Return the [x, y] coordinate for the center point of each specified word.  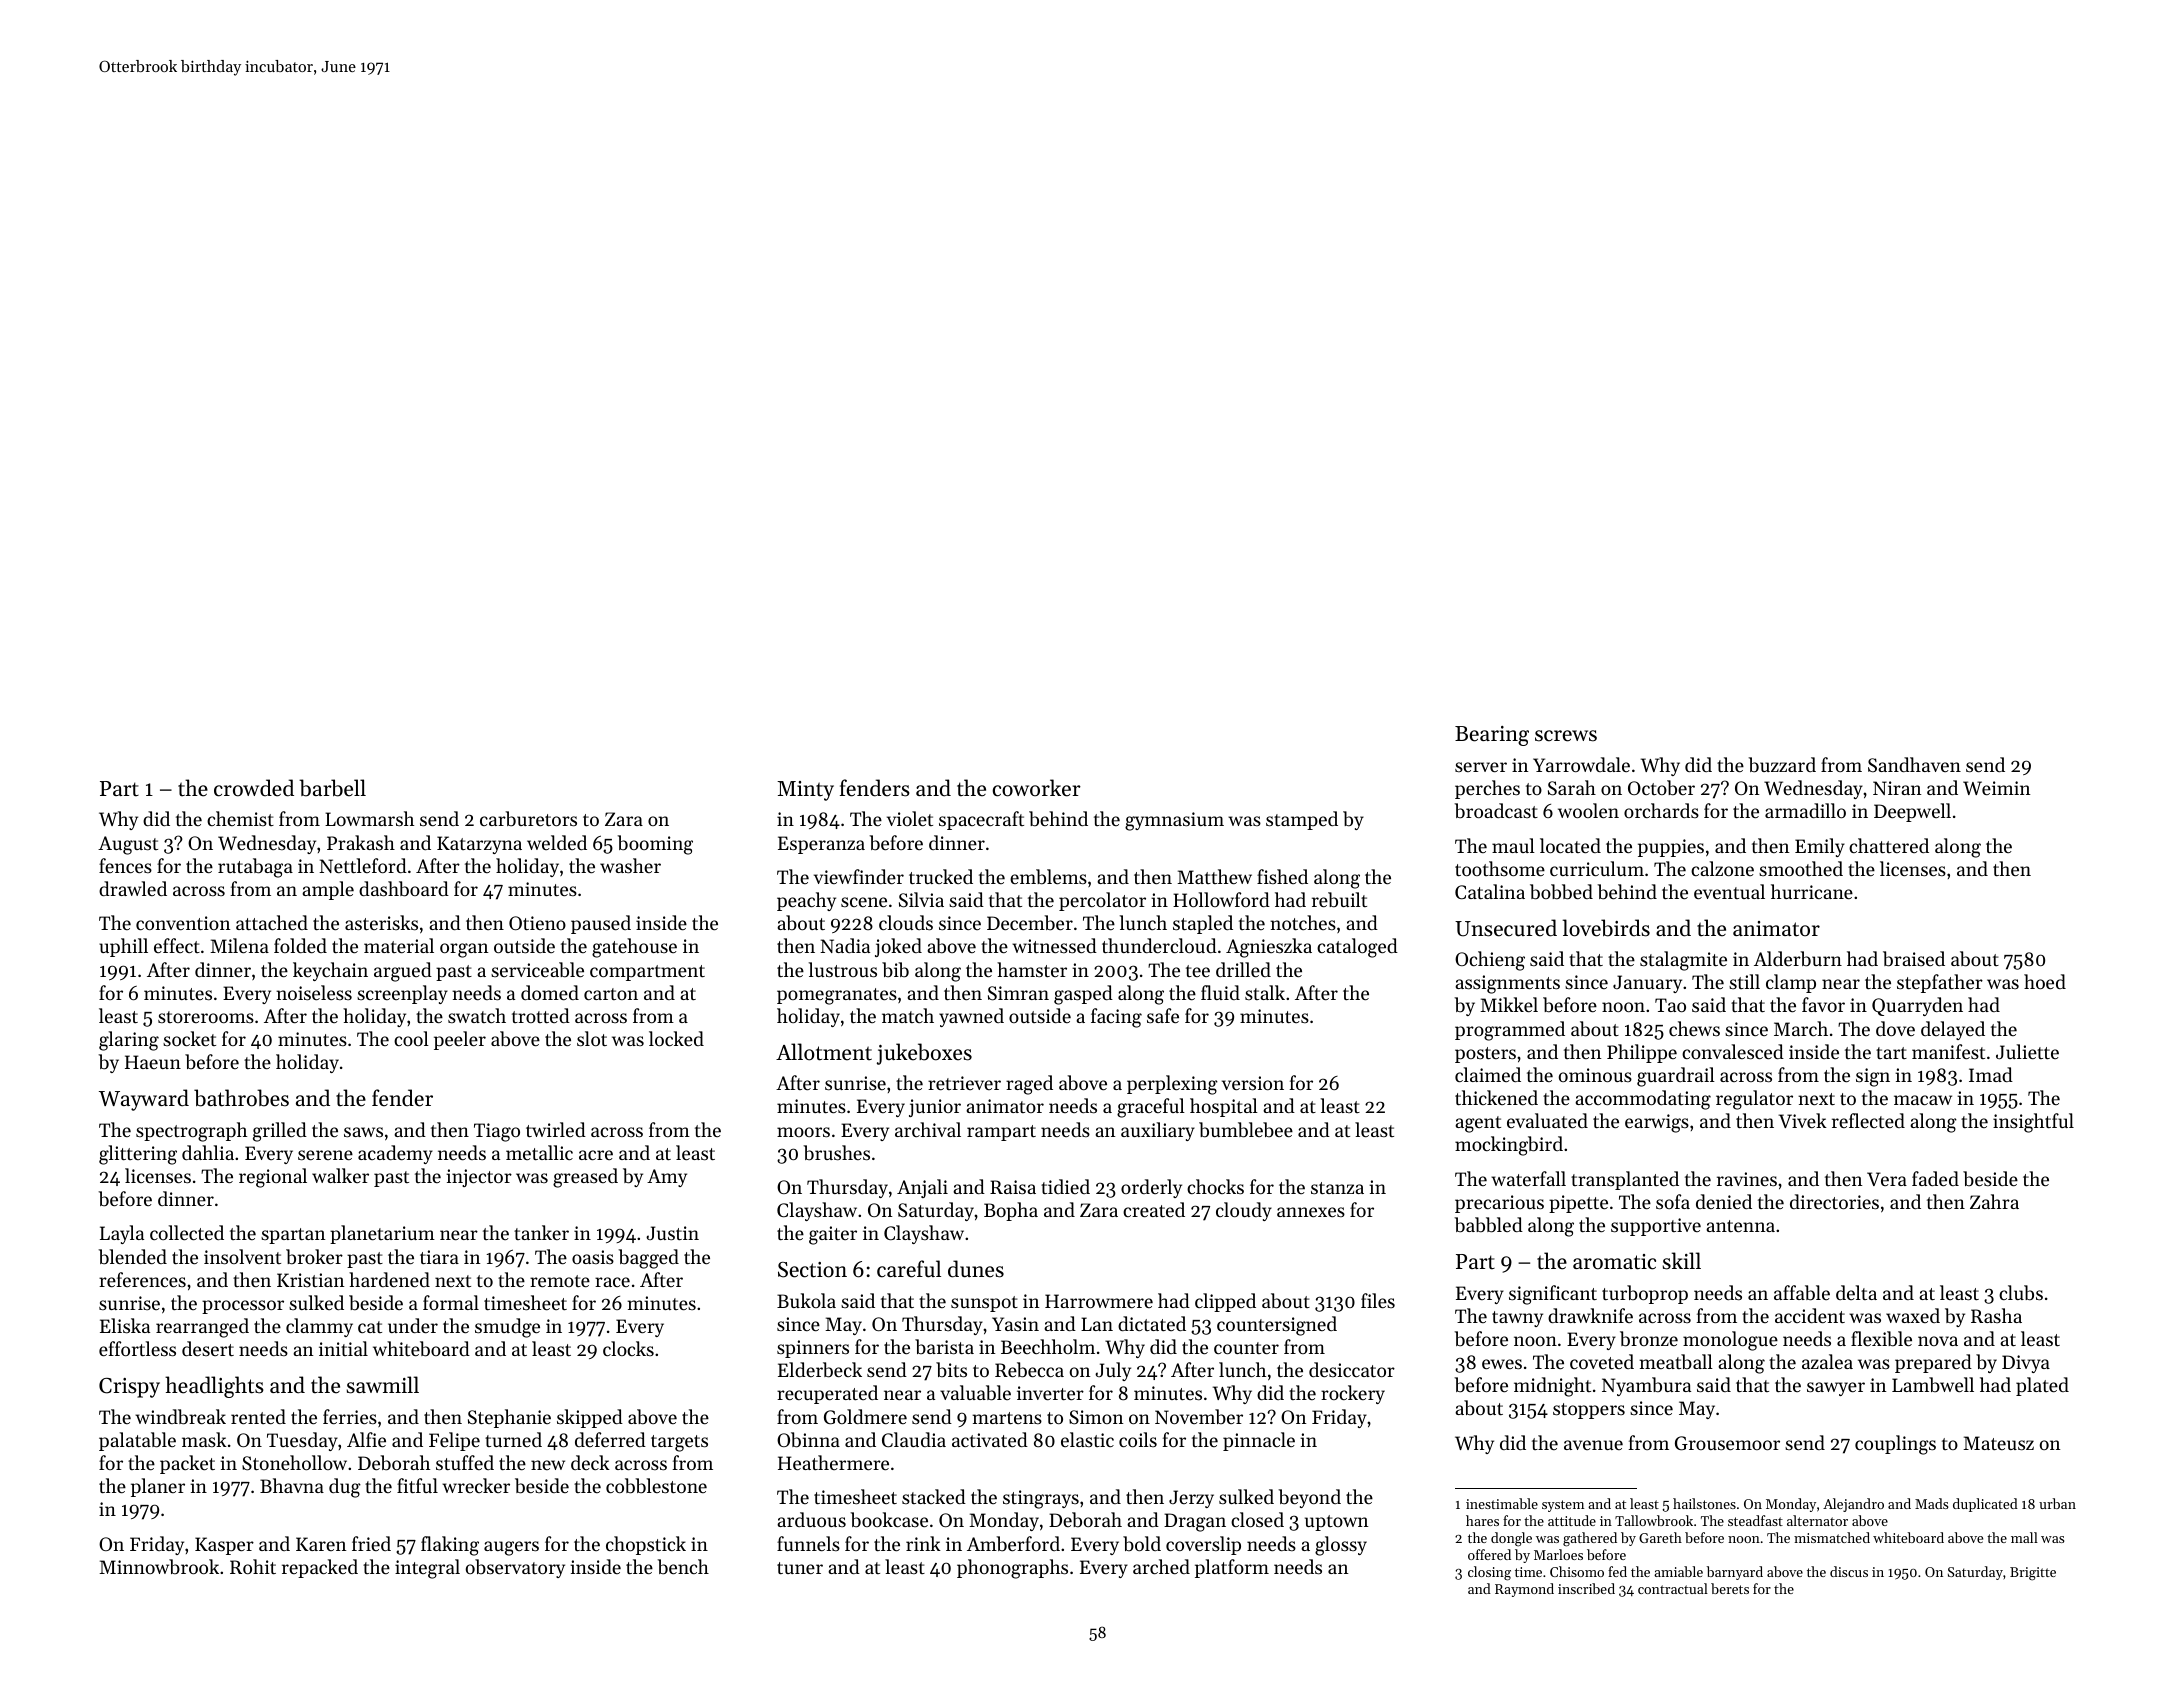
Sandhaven [1914, 765]
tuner [800, 1568]
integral [427, 1569]
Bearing [1492, 736]
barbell [332, 788]
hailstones [1704, 1503]
